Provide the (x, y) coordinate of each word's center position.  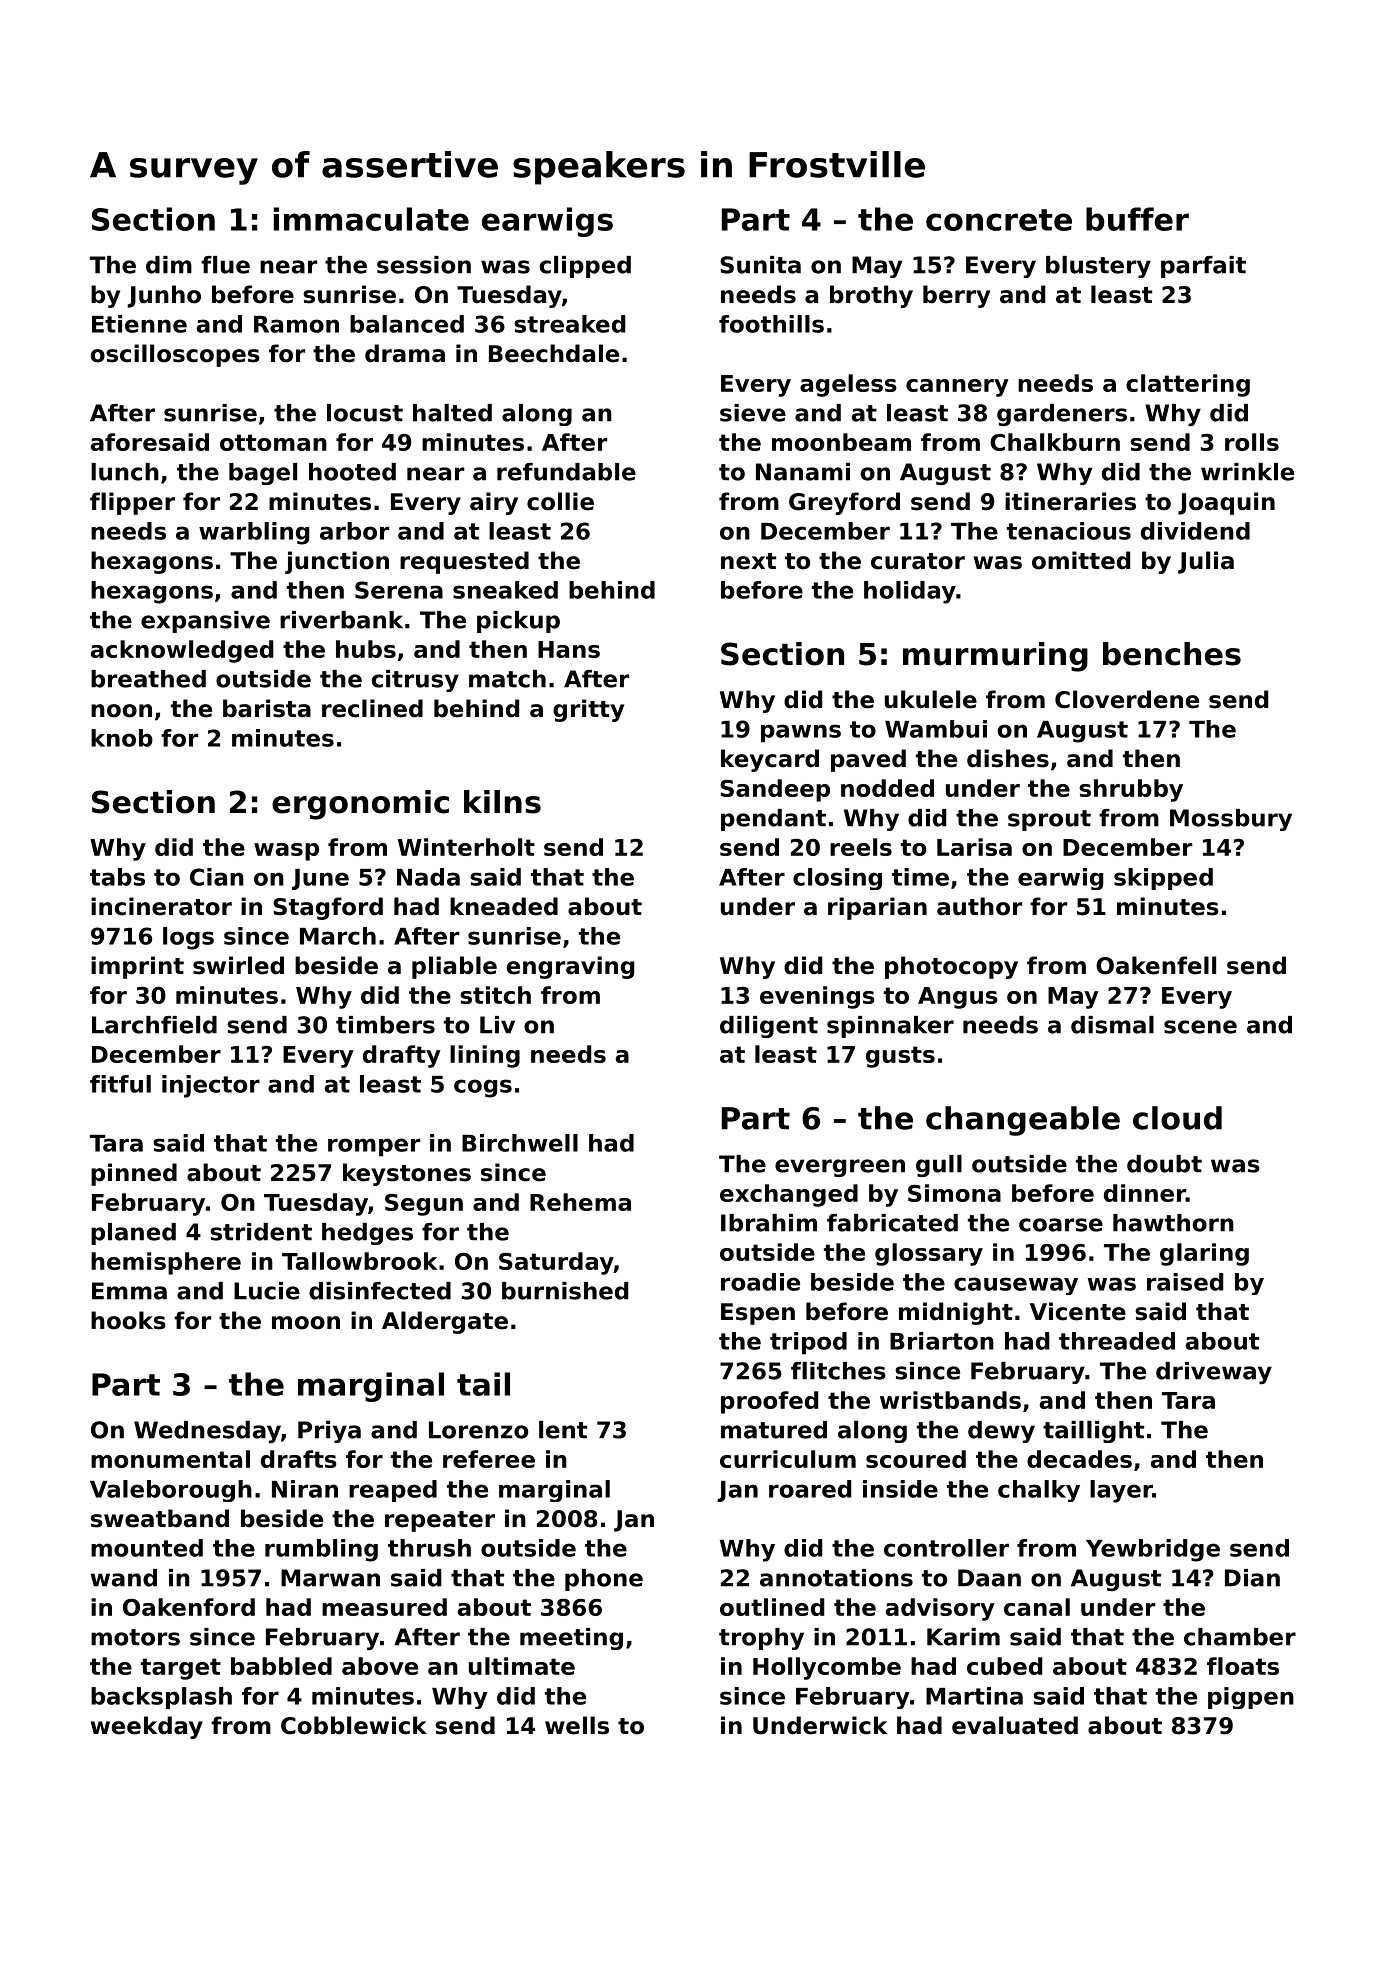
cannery (957, 388)
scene (1200, 1027)
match (507, 679)
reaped (393, 1491)
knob (122, 738)
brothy (871, 296)
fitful (120, 1084)
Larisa (974, 847)
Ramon (296, 324)
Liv (497, 1025)
